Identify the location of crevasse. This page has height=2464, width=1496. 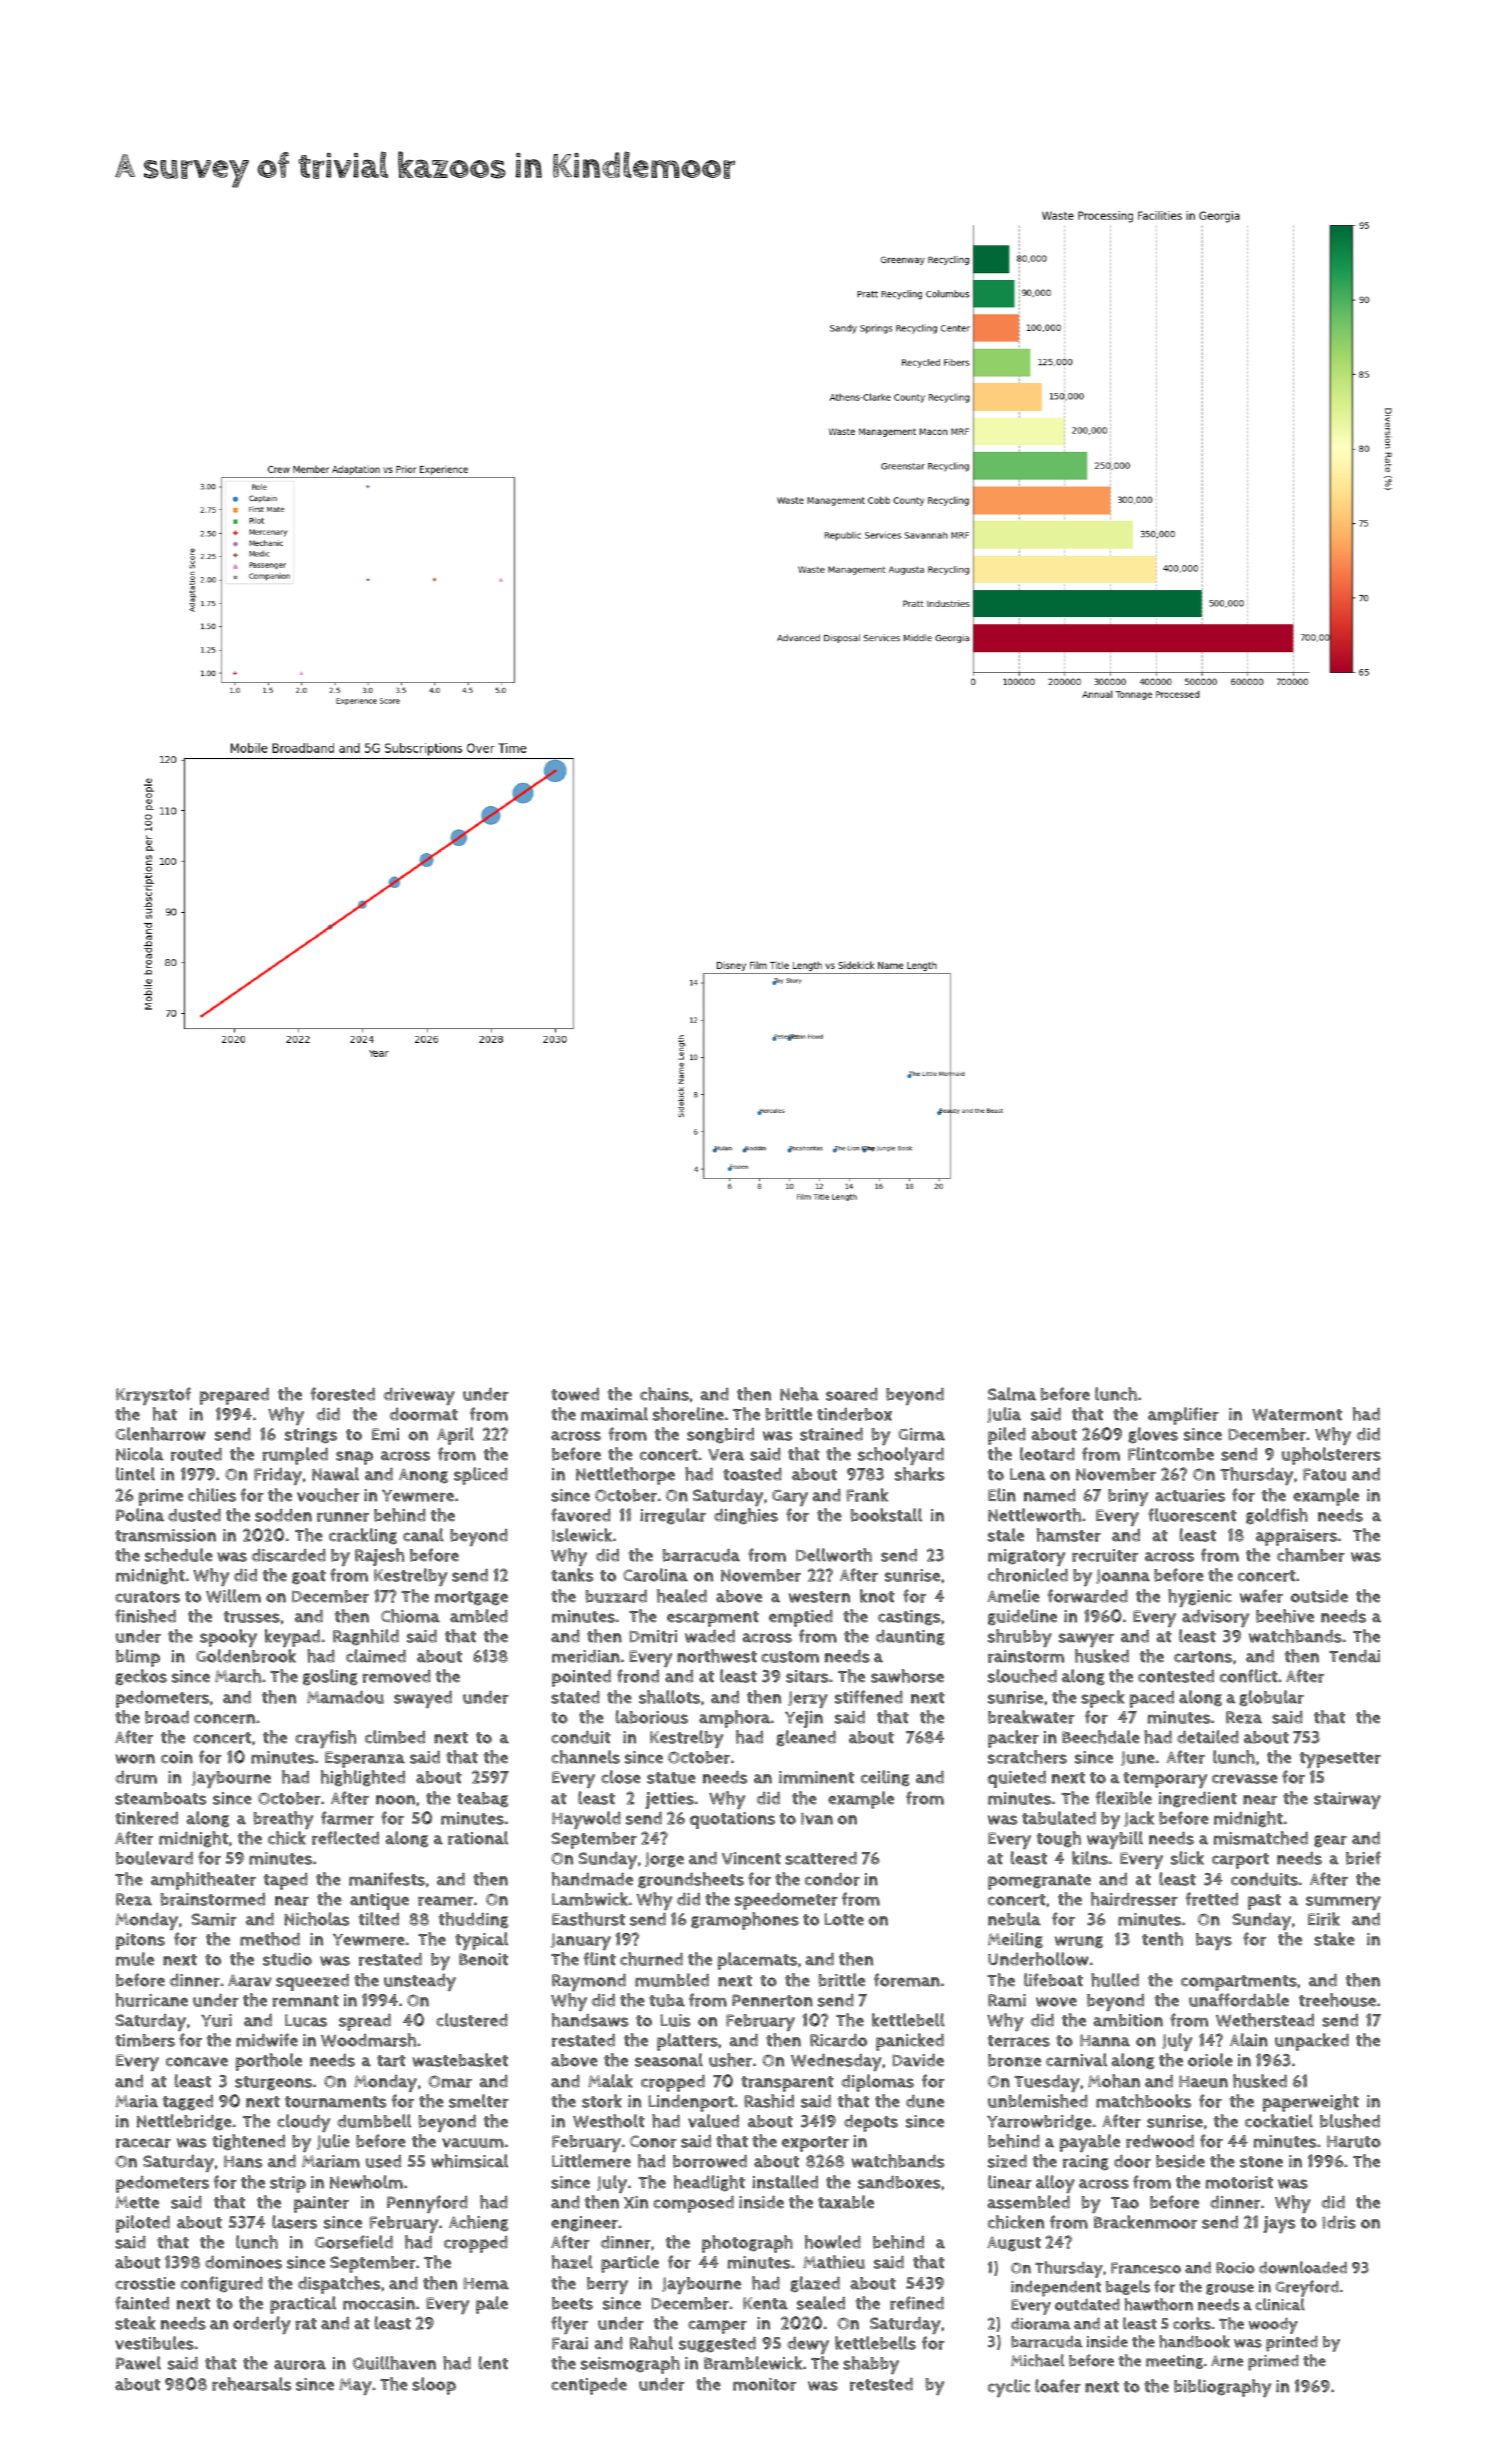
(1245, 1779).
